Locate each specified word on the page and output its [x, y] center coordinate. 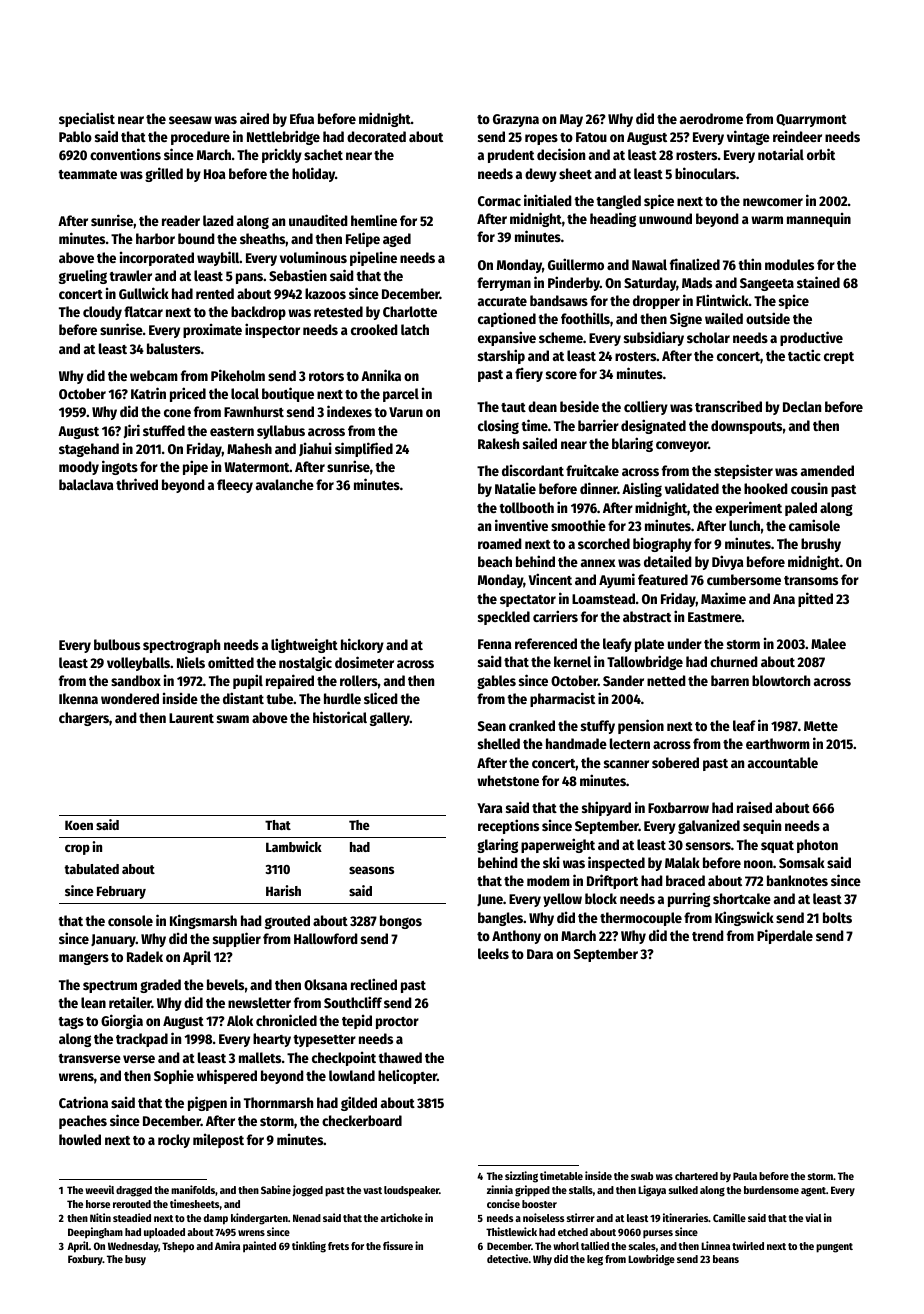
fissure [398, 1245]
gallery [390, 719]
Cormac [499, 201]
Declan [802, 406]
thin [749, 264]
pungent [834, 1248]
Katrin [148, 393]
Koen [79, 825]
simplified [364, 449]
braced [685, 880]
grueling [83, 276]
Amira [227, 1245]
